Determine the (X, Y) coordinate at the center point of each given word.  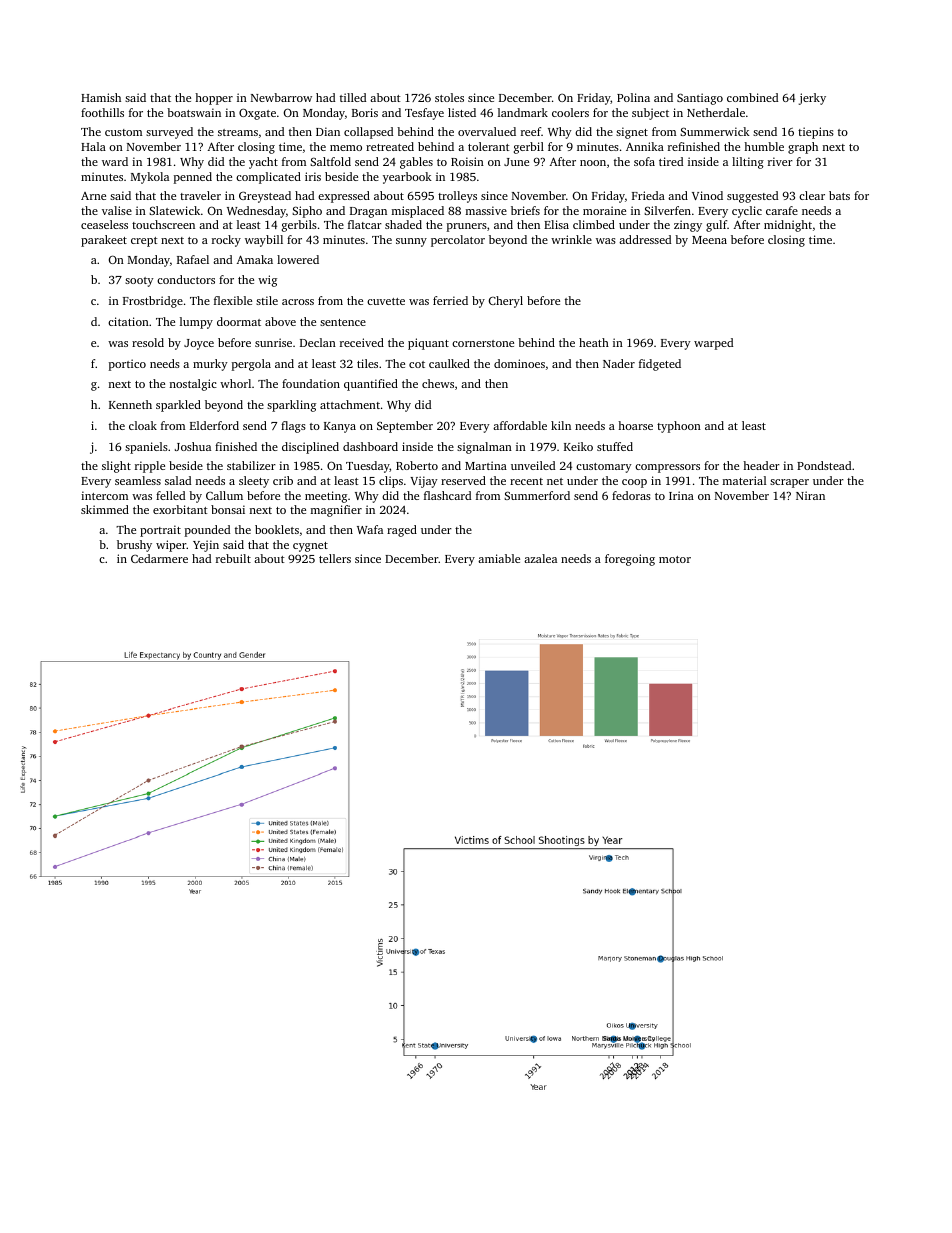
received (362, 342)
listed (462, 112)
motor (675, 559)
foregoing (630, 560)
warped (713, 344)
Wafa (370, 529)
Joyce (199, 344)
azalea (540, 558)
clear (812, 195)
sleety (254, 482)
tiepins (816, 133)
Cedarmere (159, 558)
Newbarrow (281, 97)
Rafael (193, 259)
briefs (525, 210)
